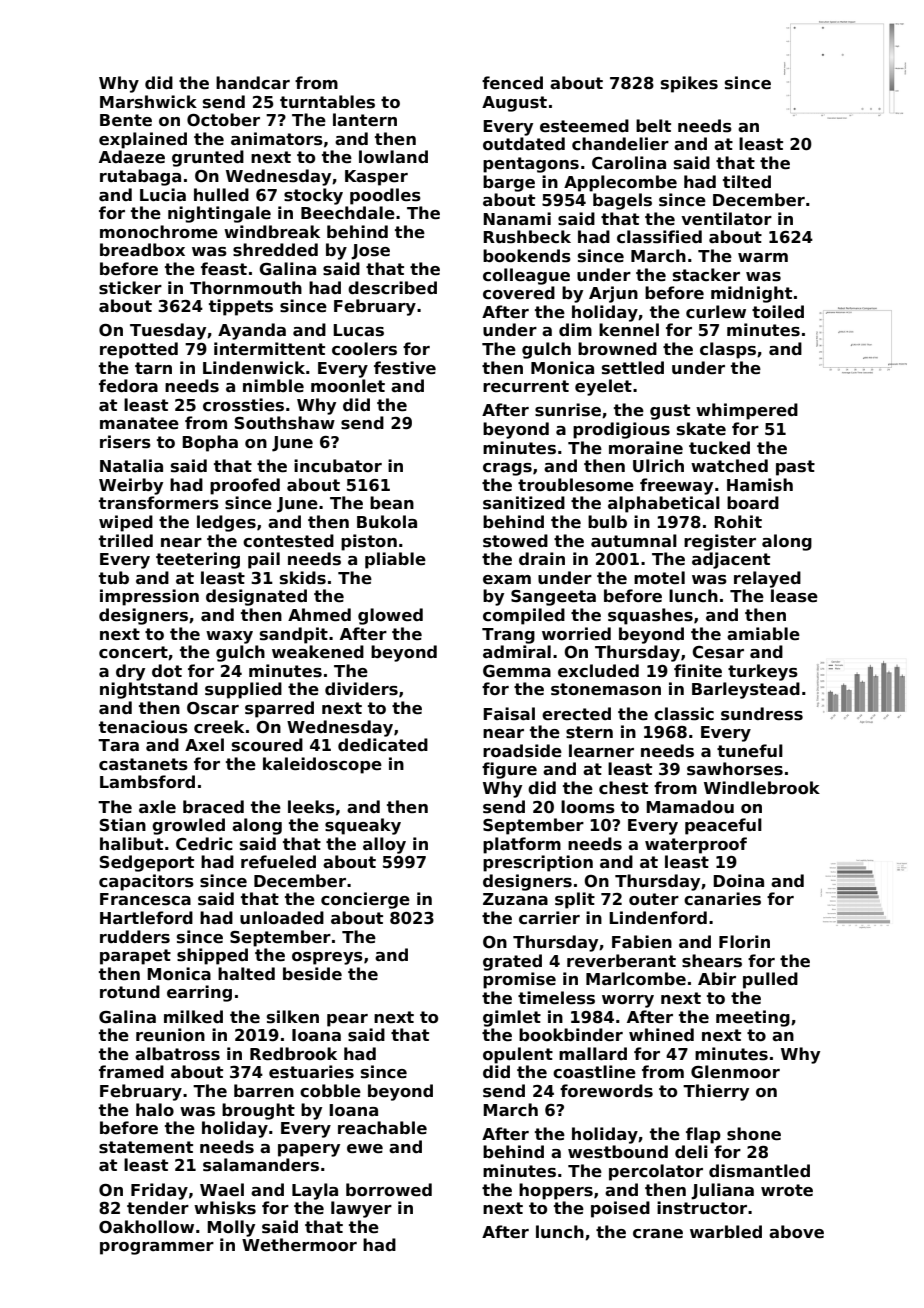  What do you see at coordinates (507, 469) in the screenshot?
I see `crags` at bounding box center [507, 469].
